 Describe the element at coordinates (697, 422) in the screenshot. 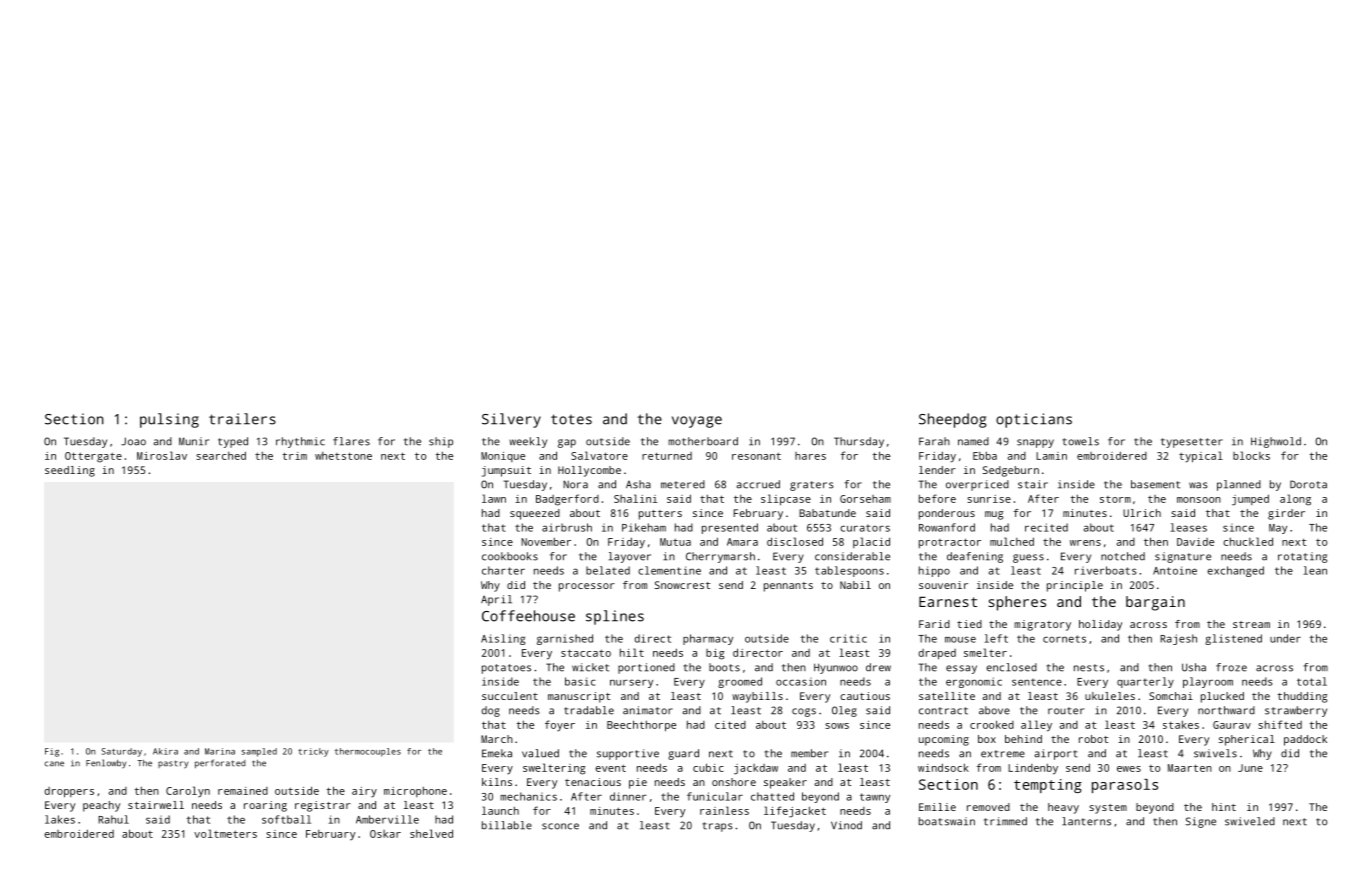

I see `voyage` at that location.
